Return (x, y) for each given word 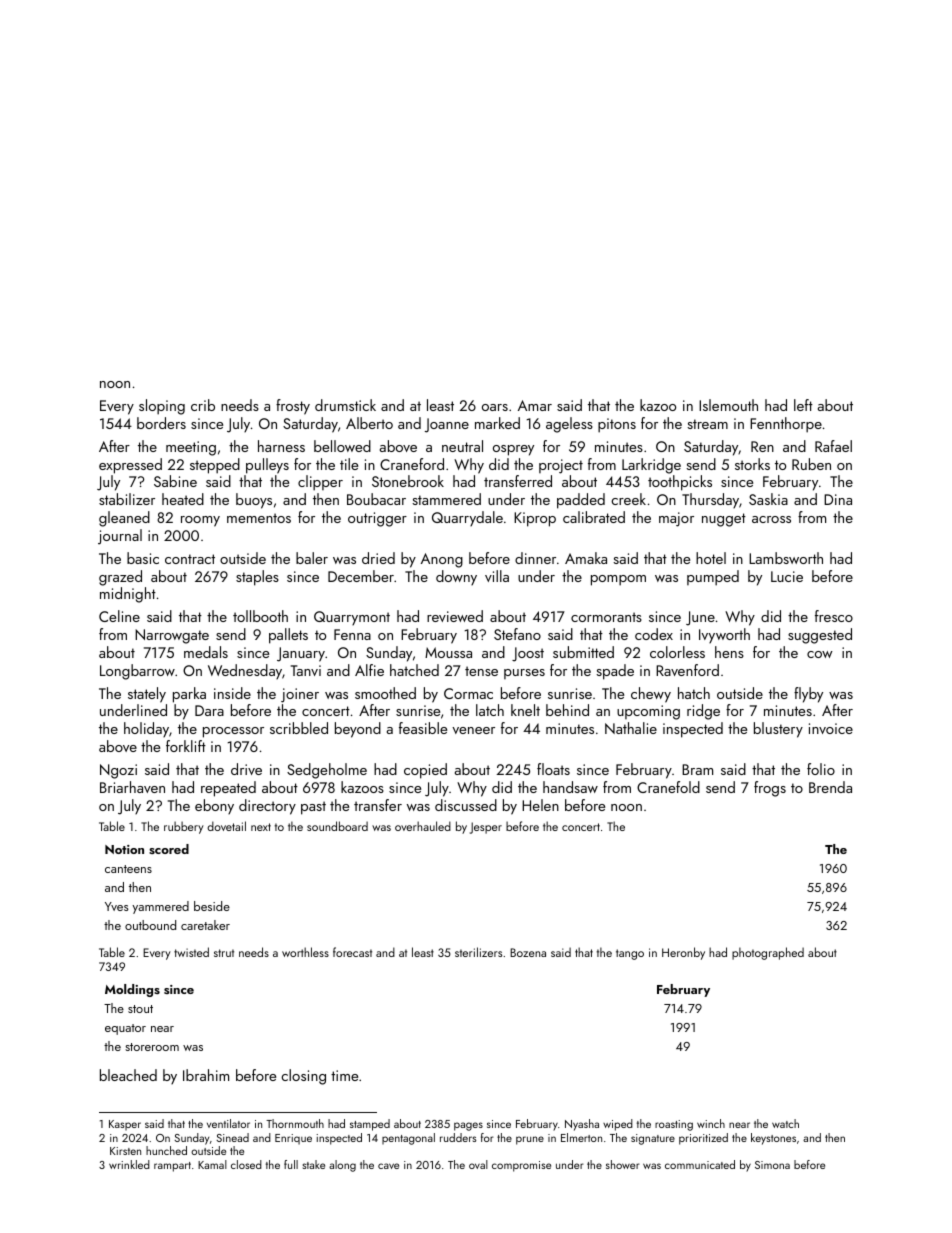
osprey (513, 450)
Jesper (486, 828)
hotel (711, 558)
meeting (191, 448)
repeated (228, 789)
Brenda (830, 787)
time (344, 1075)
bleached (128, 1075)
